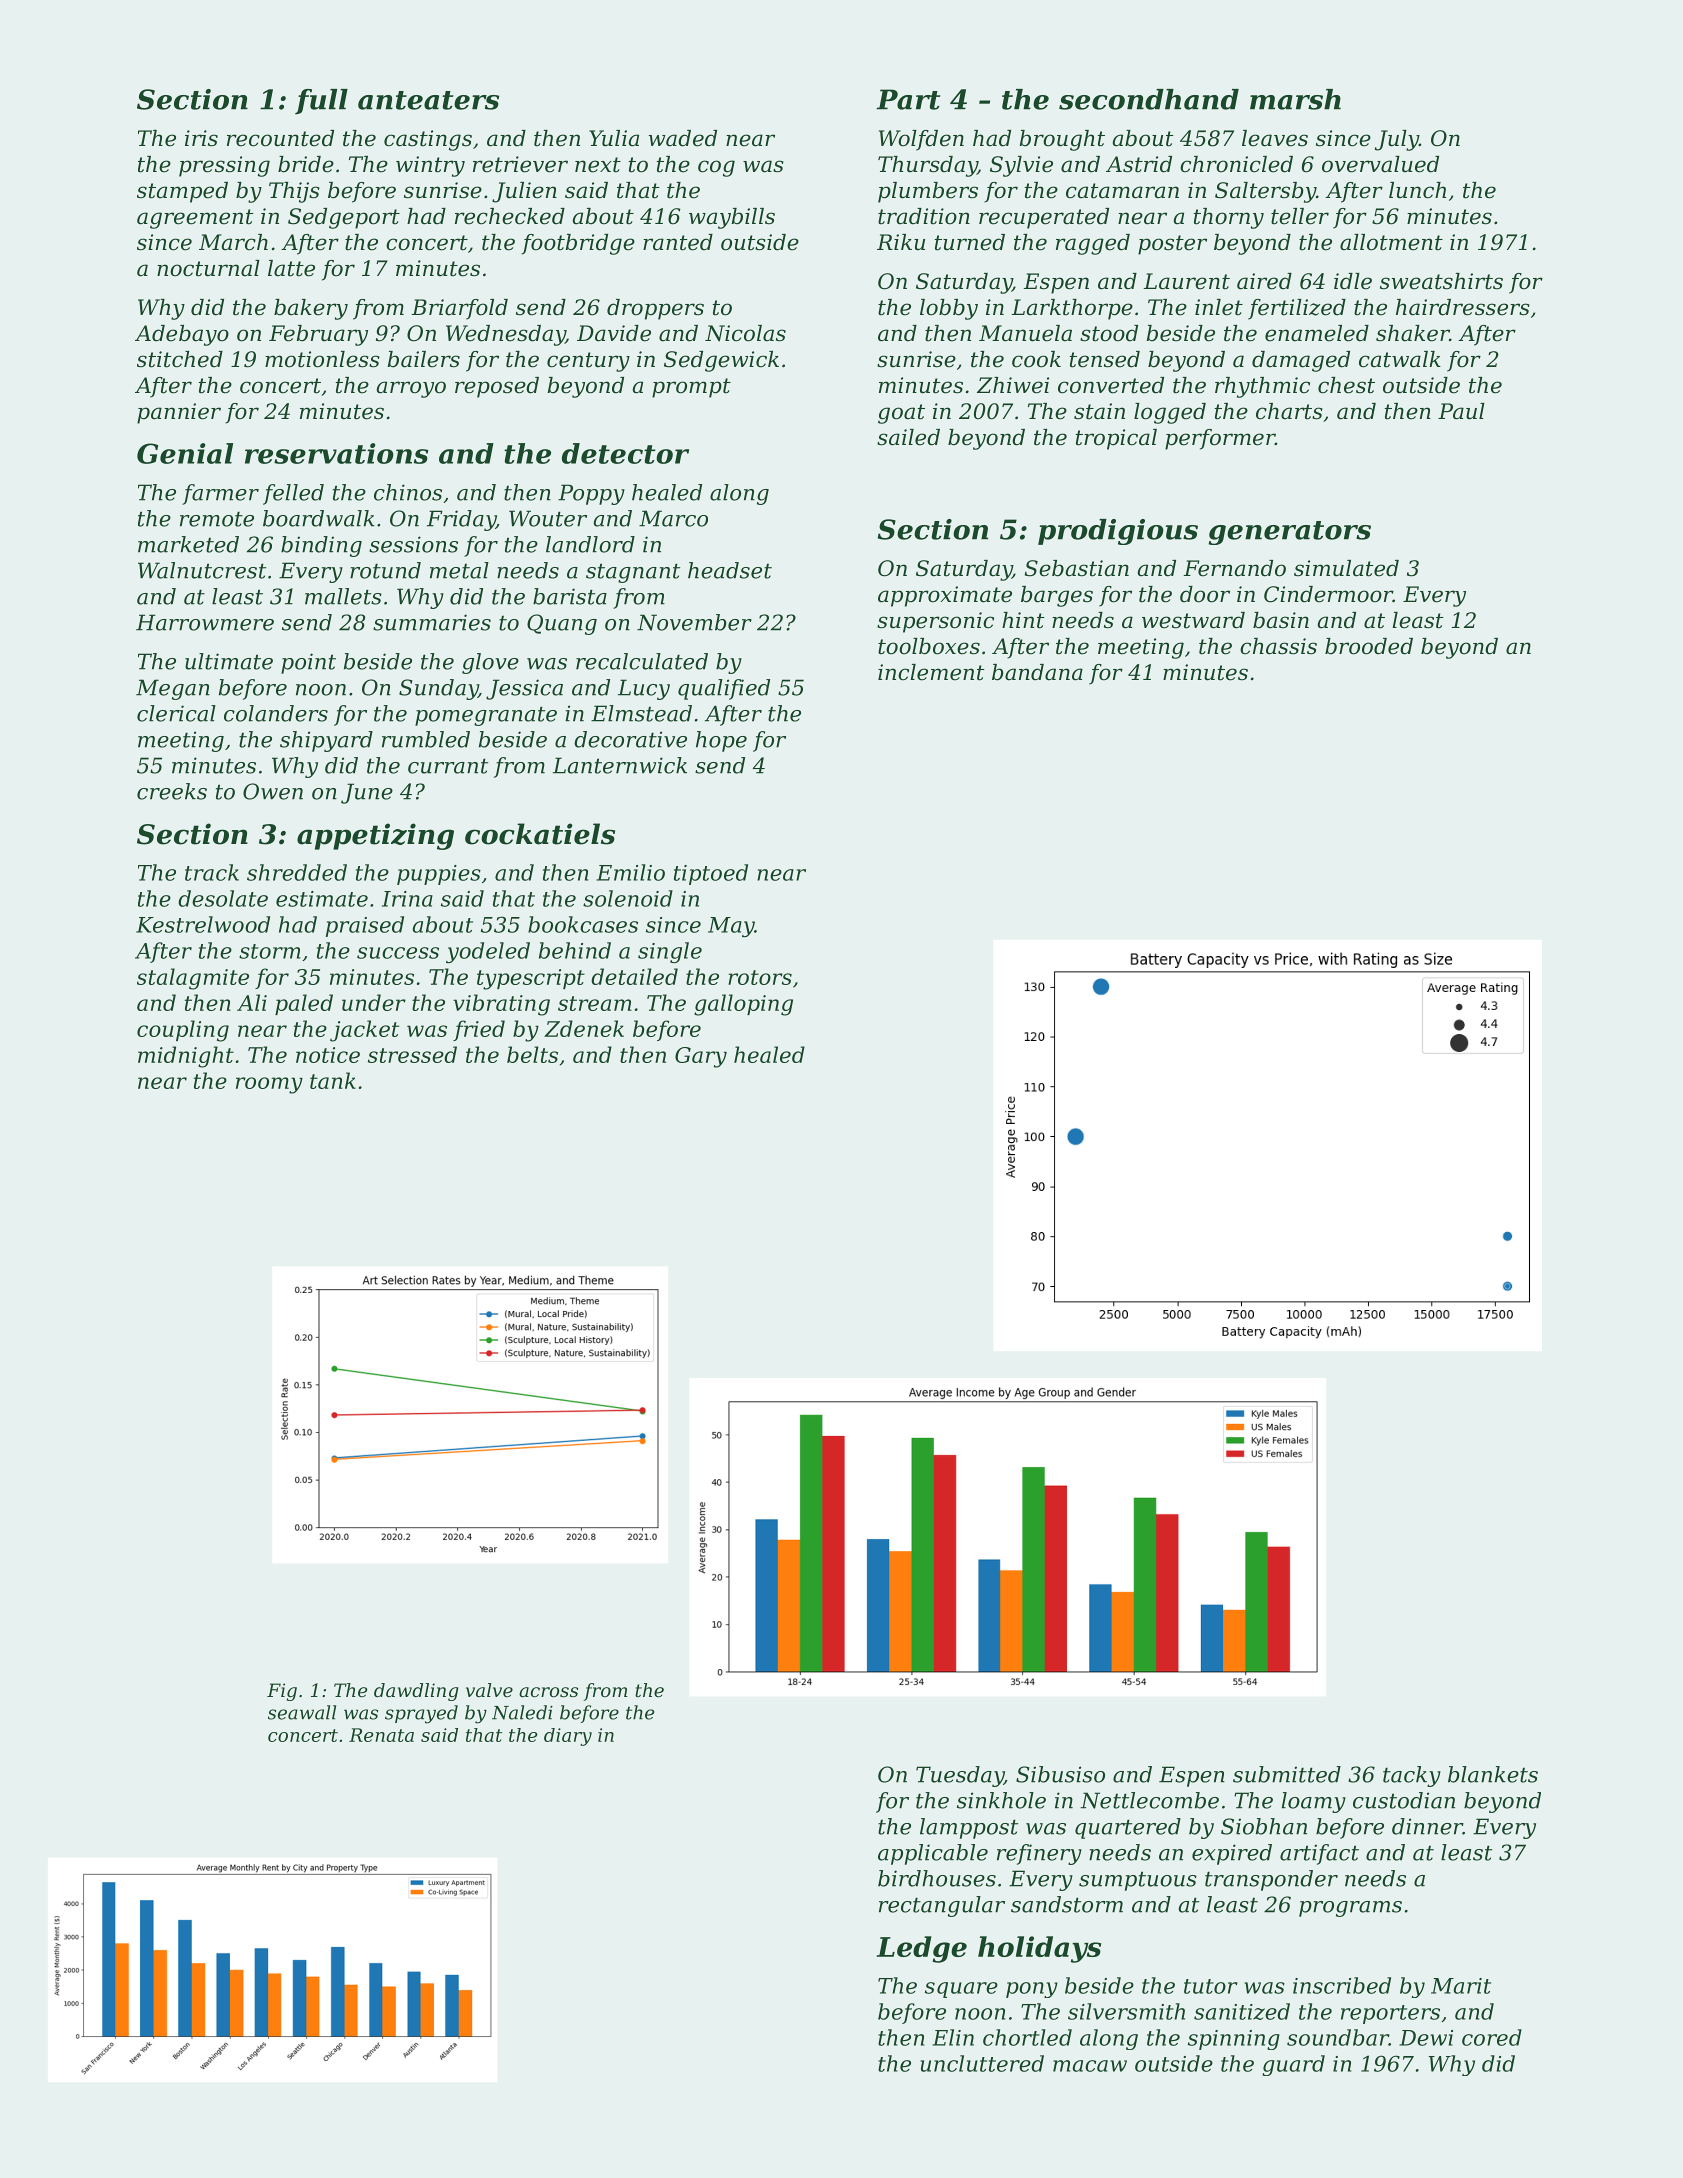 Image resolution: width=1683 pixels, height=2178 pixels. Describe the element at coordinates (212, 872) in the screenshot. I see `track` at that location.
